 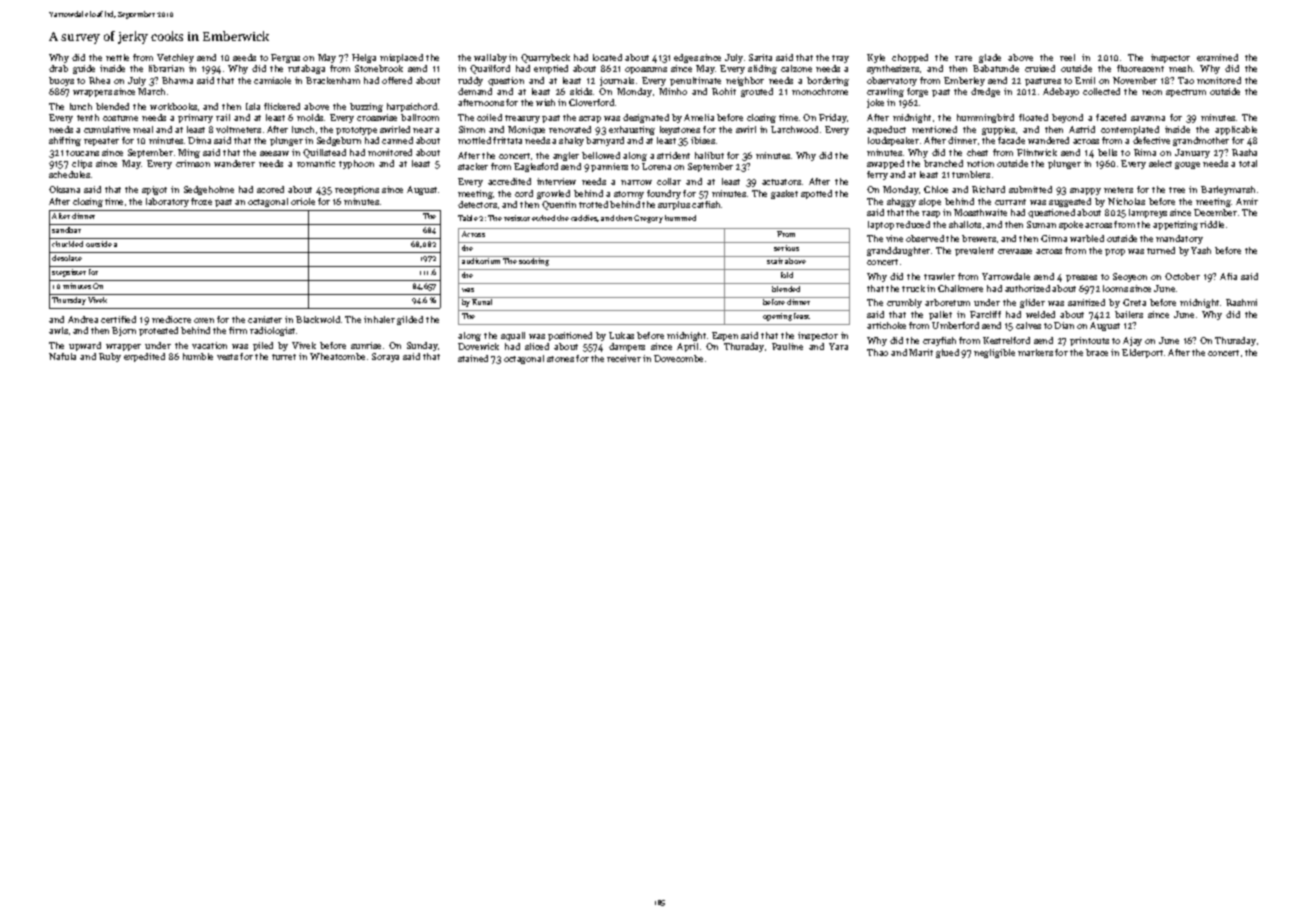 I want to click on grouted, so click(x=757, y=92).
